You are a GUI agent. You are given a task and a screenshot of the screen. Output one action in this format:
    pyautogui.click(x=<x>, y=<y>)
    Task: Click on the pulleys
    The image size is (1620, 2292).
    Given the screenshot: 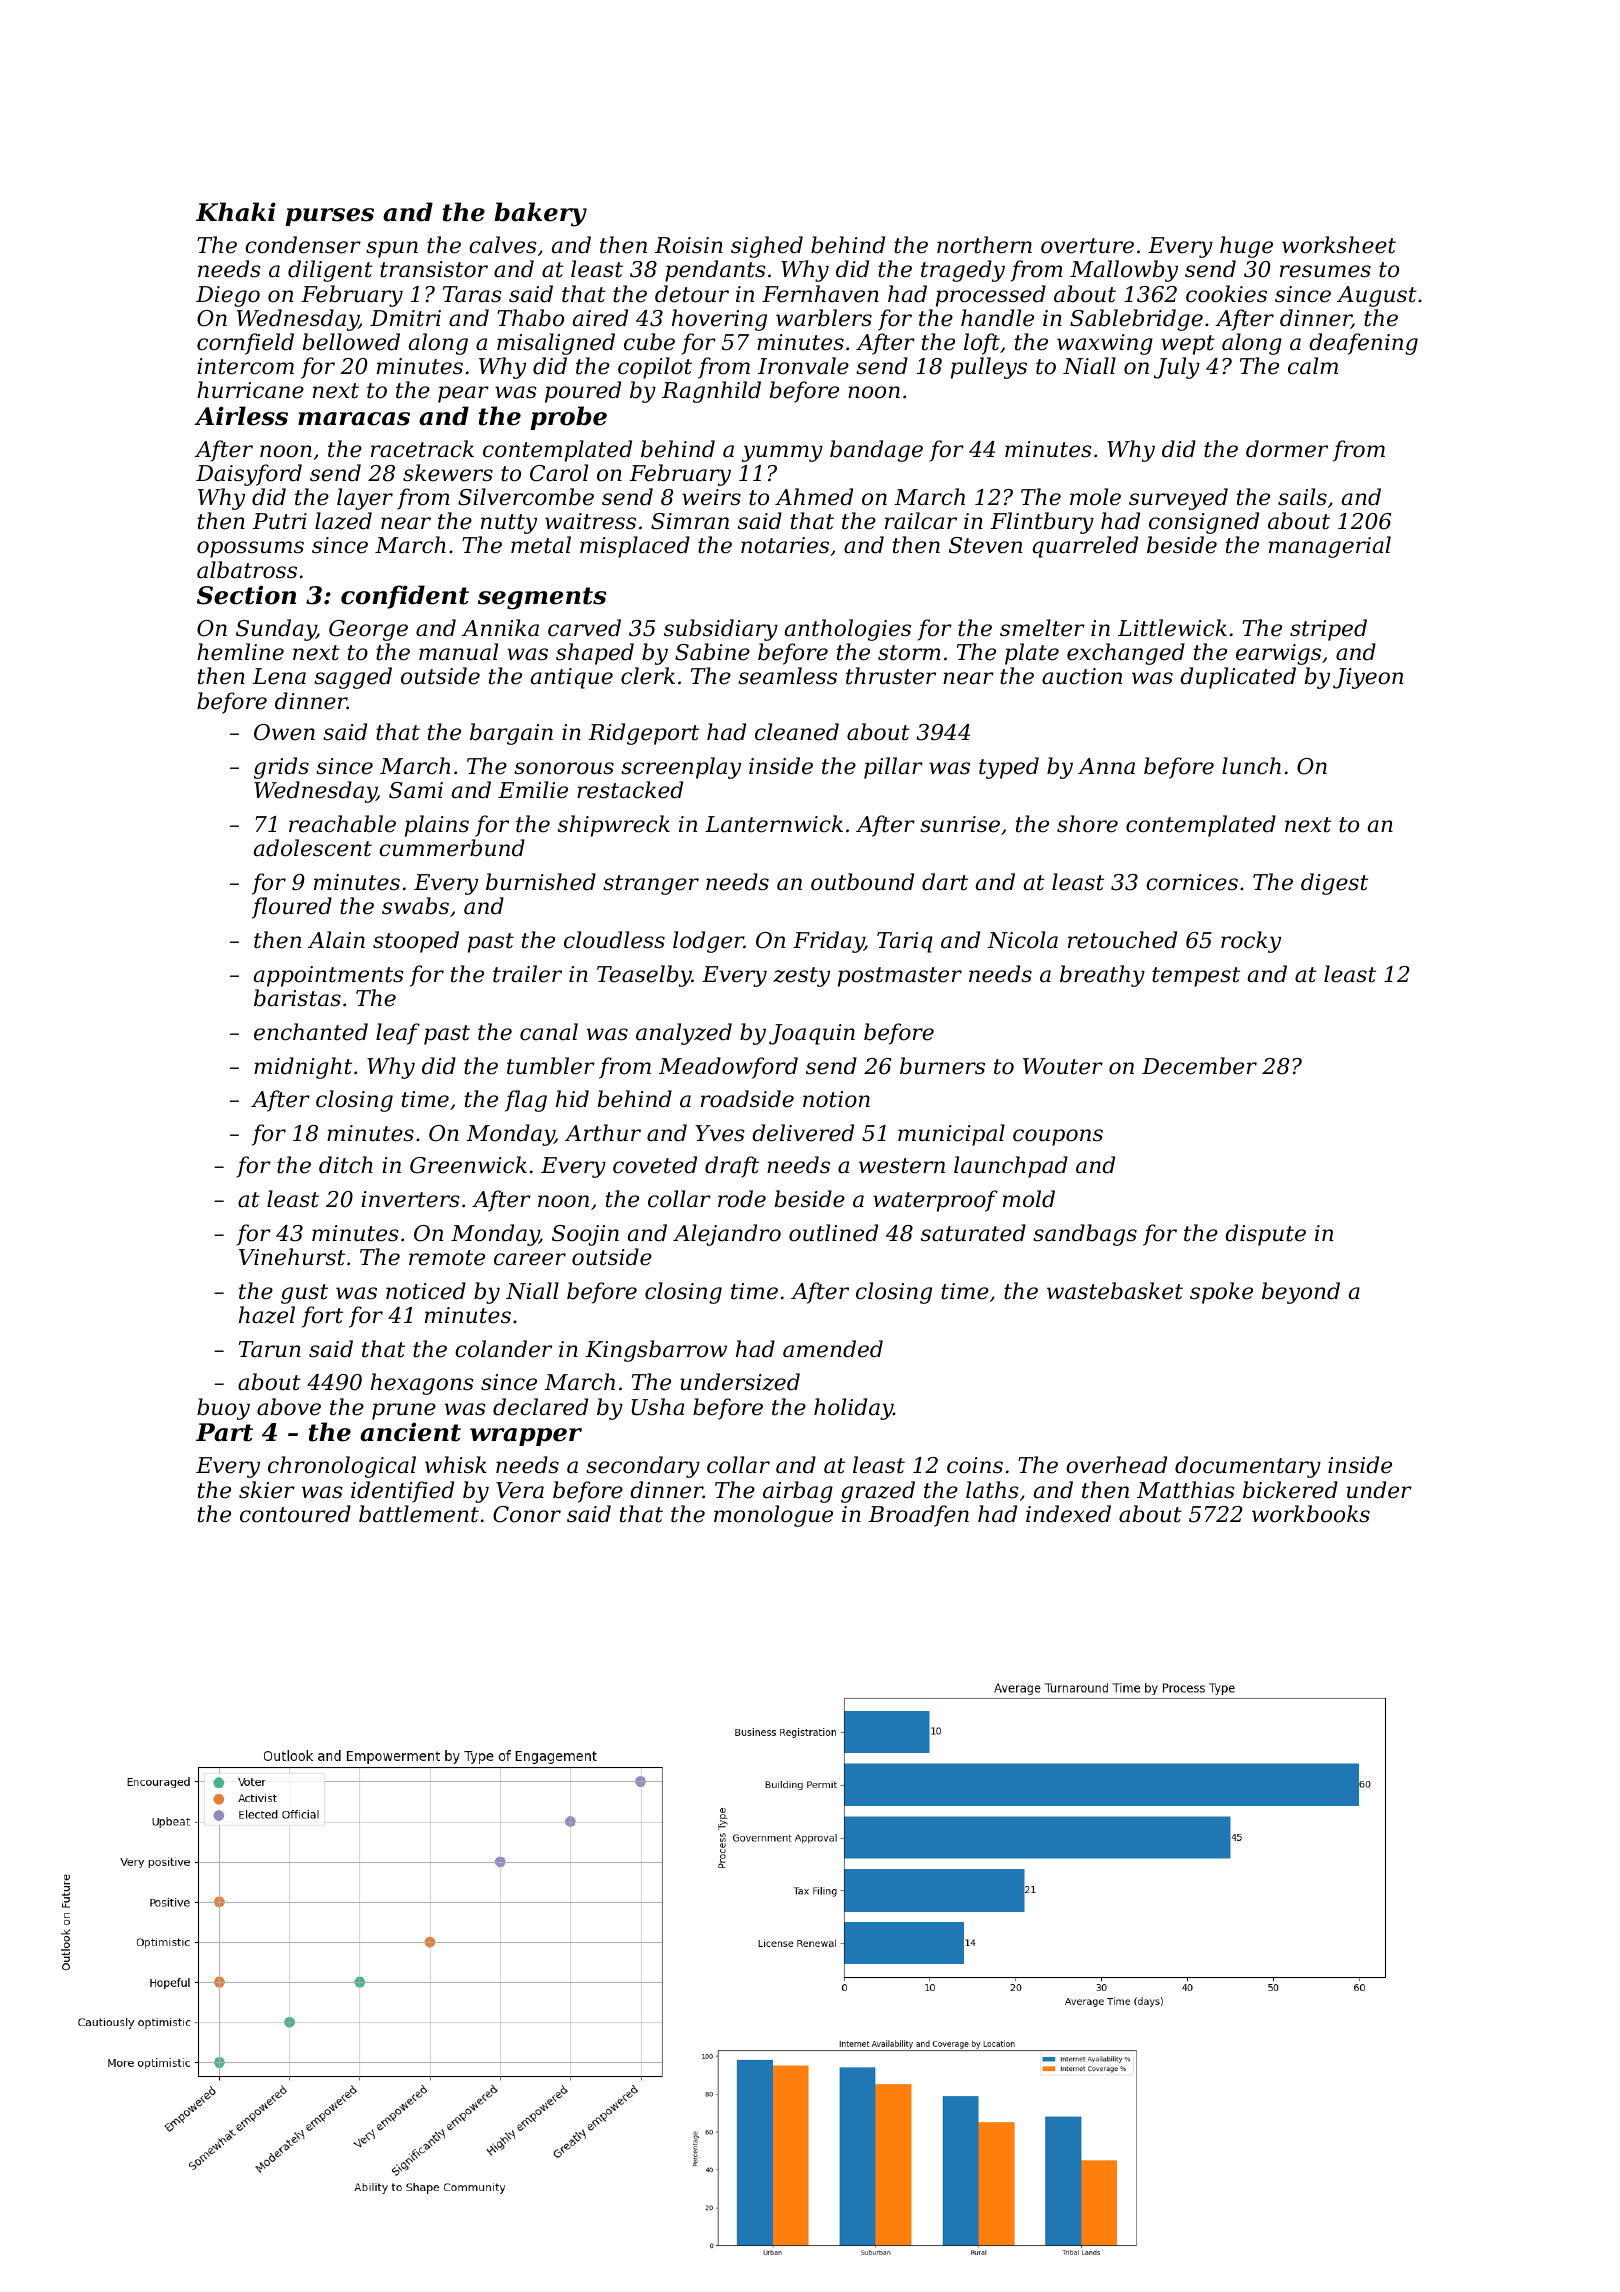 What is the action you would take?
    pyautogui.click(x=989, y=368)
